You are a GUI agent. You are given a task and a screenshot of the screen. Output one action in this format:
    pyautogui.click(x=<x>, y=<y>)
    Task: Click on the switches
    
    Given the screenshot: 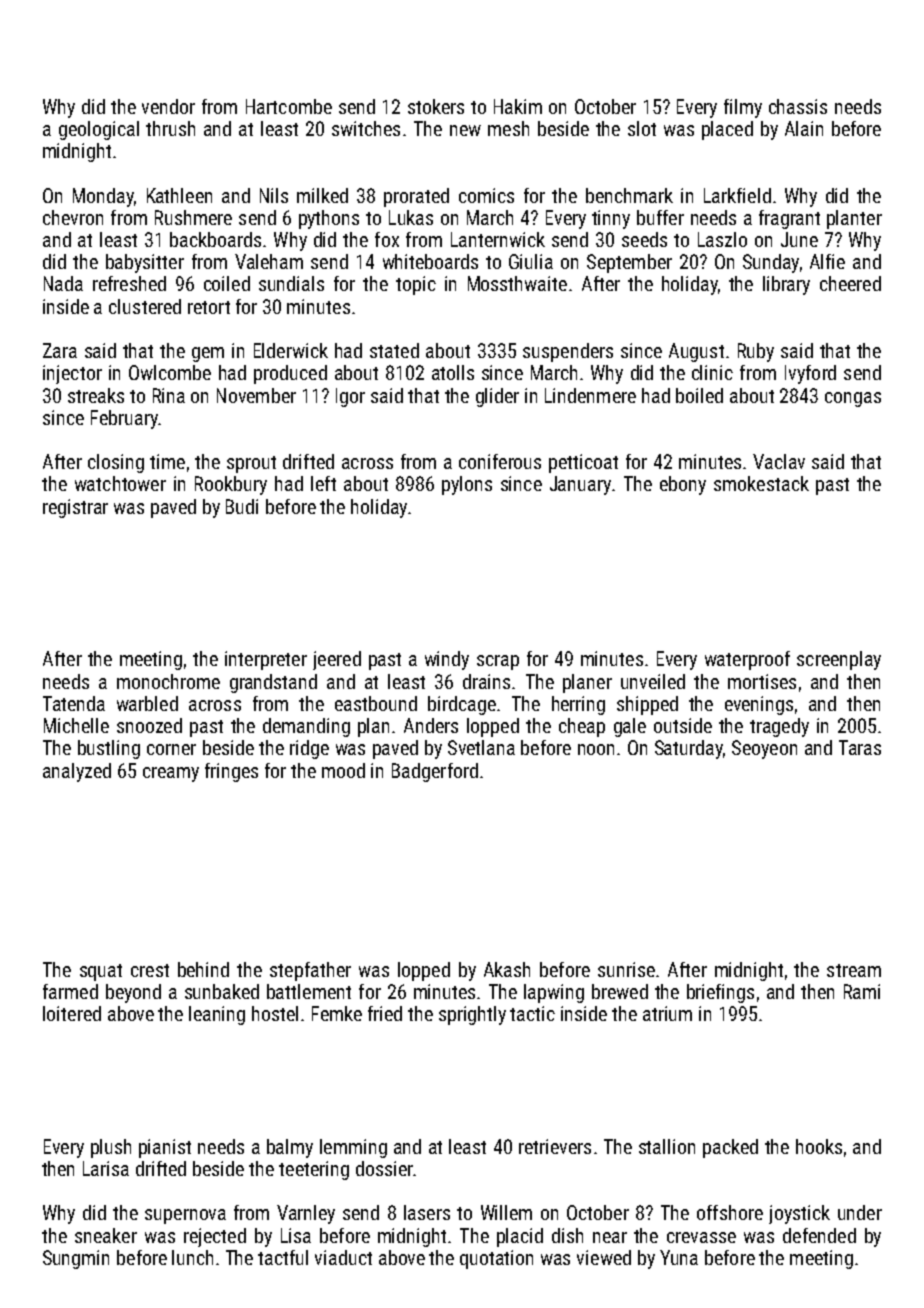 What is the action you would take?
    pyautogui.click(x=366, y=128)
